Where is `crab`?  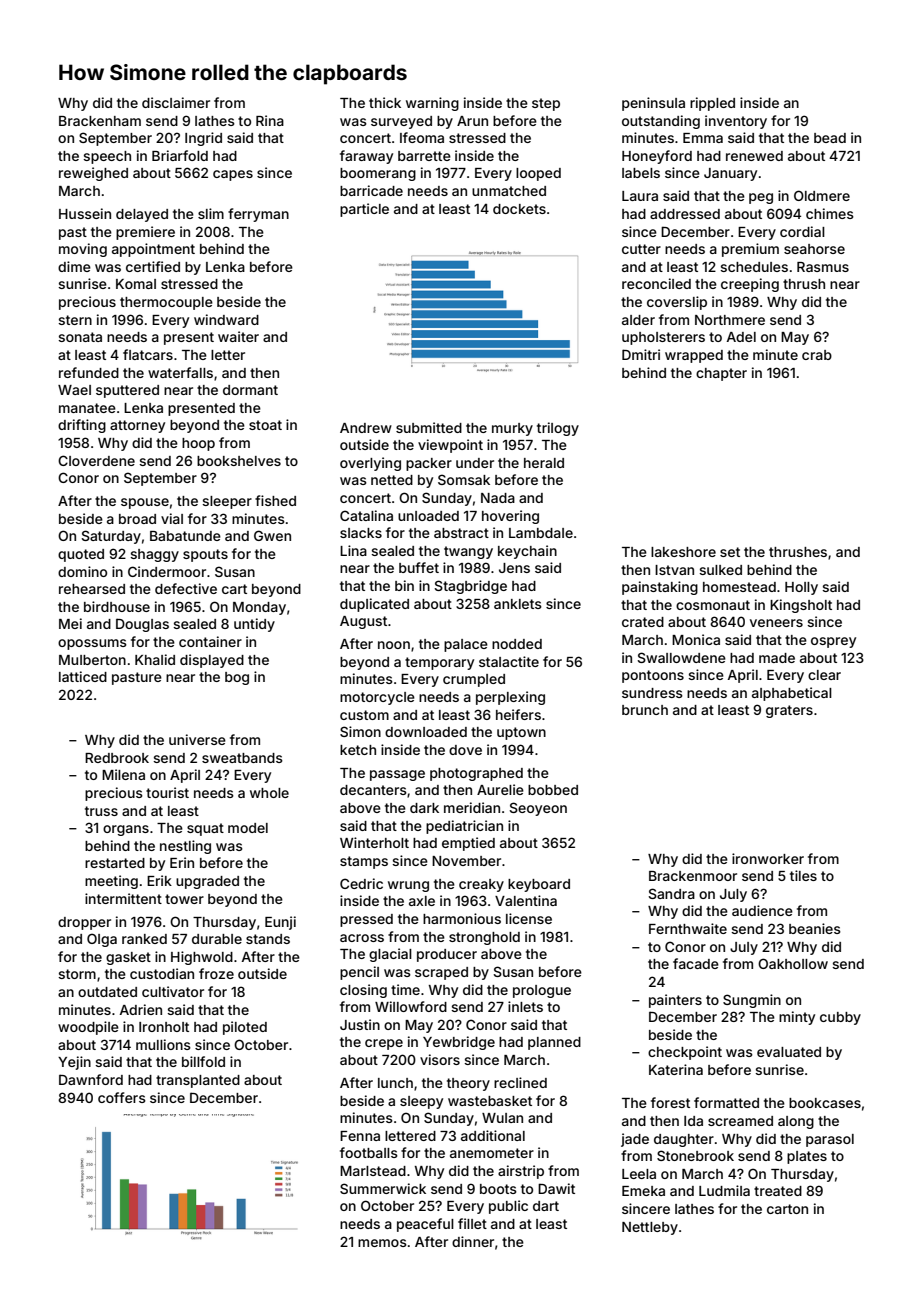 crab is located at coordinates (817, 355).
